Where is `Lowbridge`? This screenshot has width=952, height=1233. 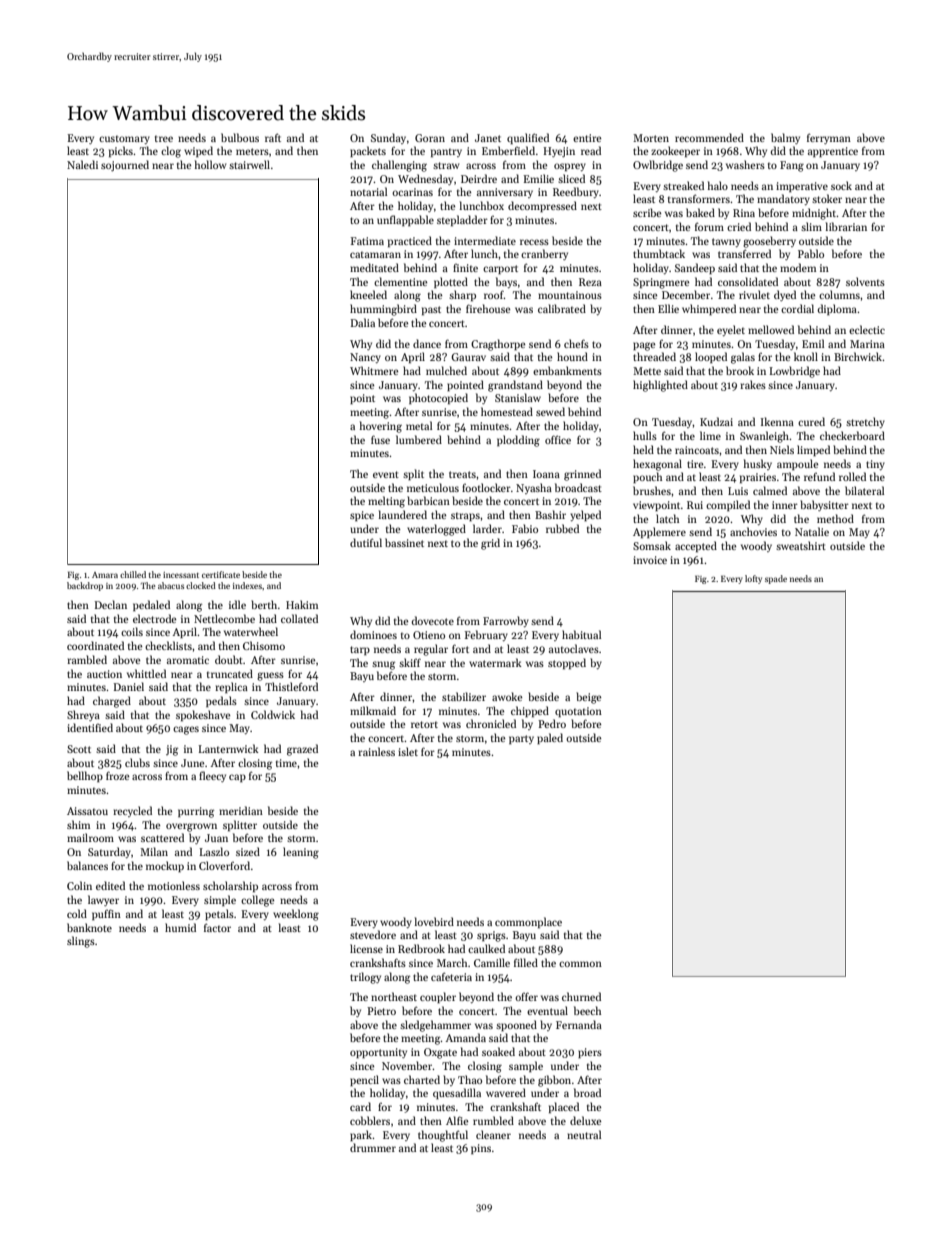 Lowbridge is located at coordinates (794, 372).
